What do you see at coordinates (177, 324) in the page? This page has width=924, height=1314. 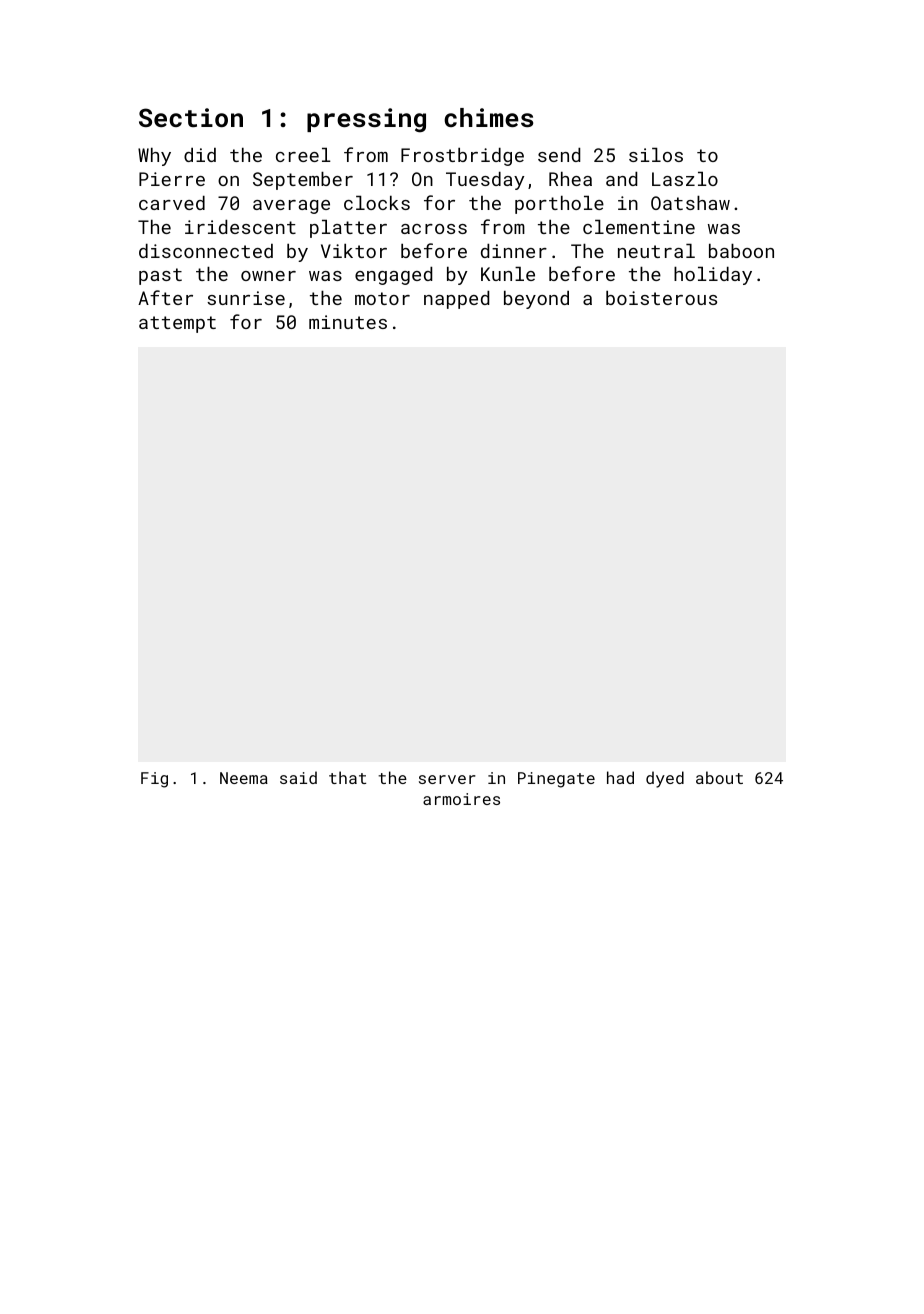 I see `attempt` at bounding box center [177, 324].
